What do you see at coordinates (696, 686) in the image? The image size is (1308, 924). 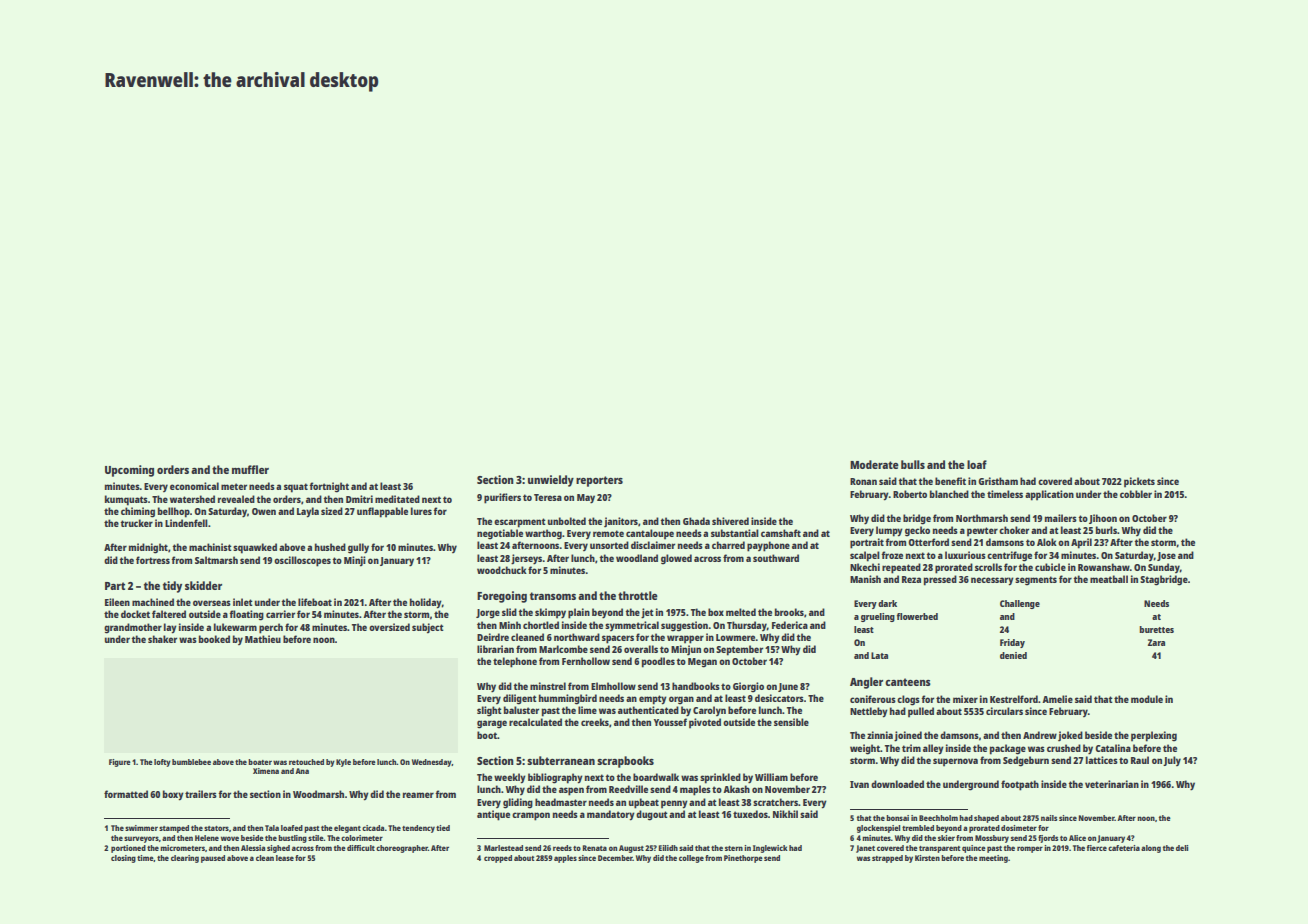 I see `handbooks` at bounding box center [696, 686].
